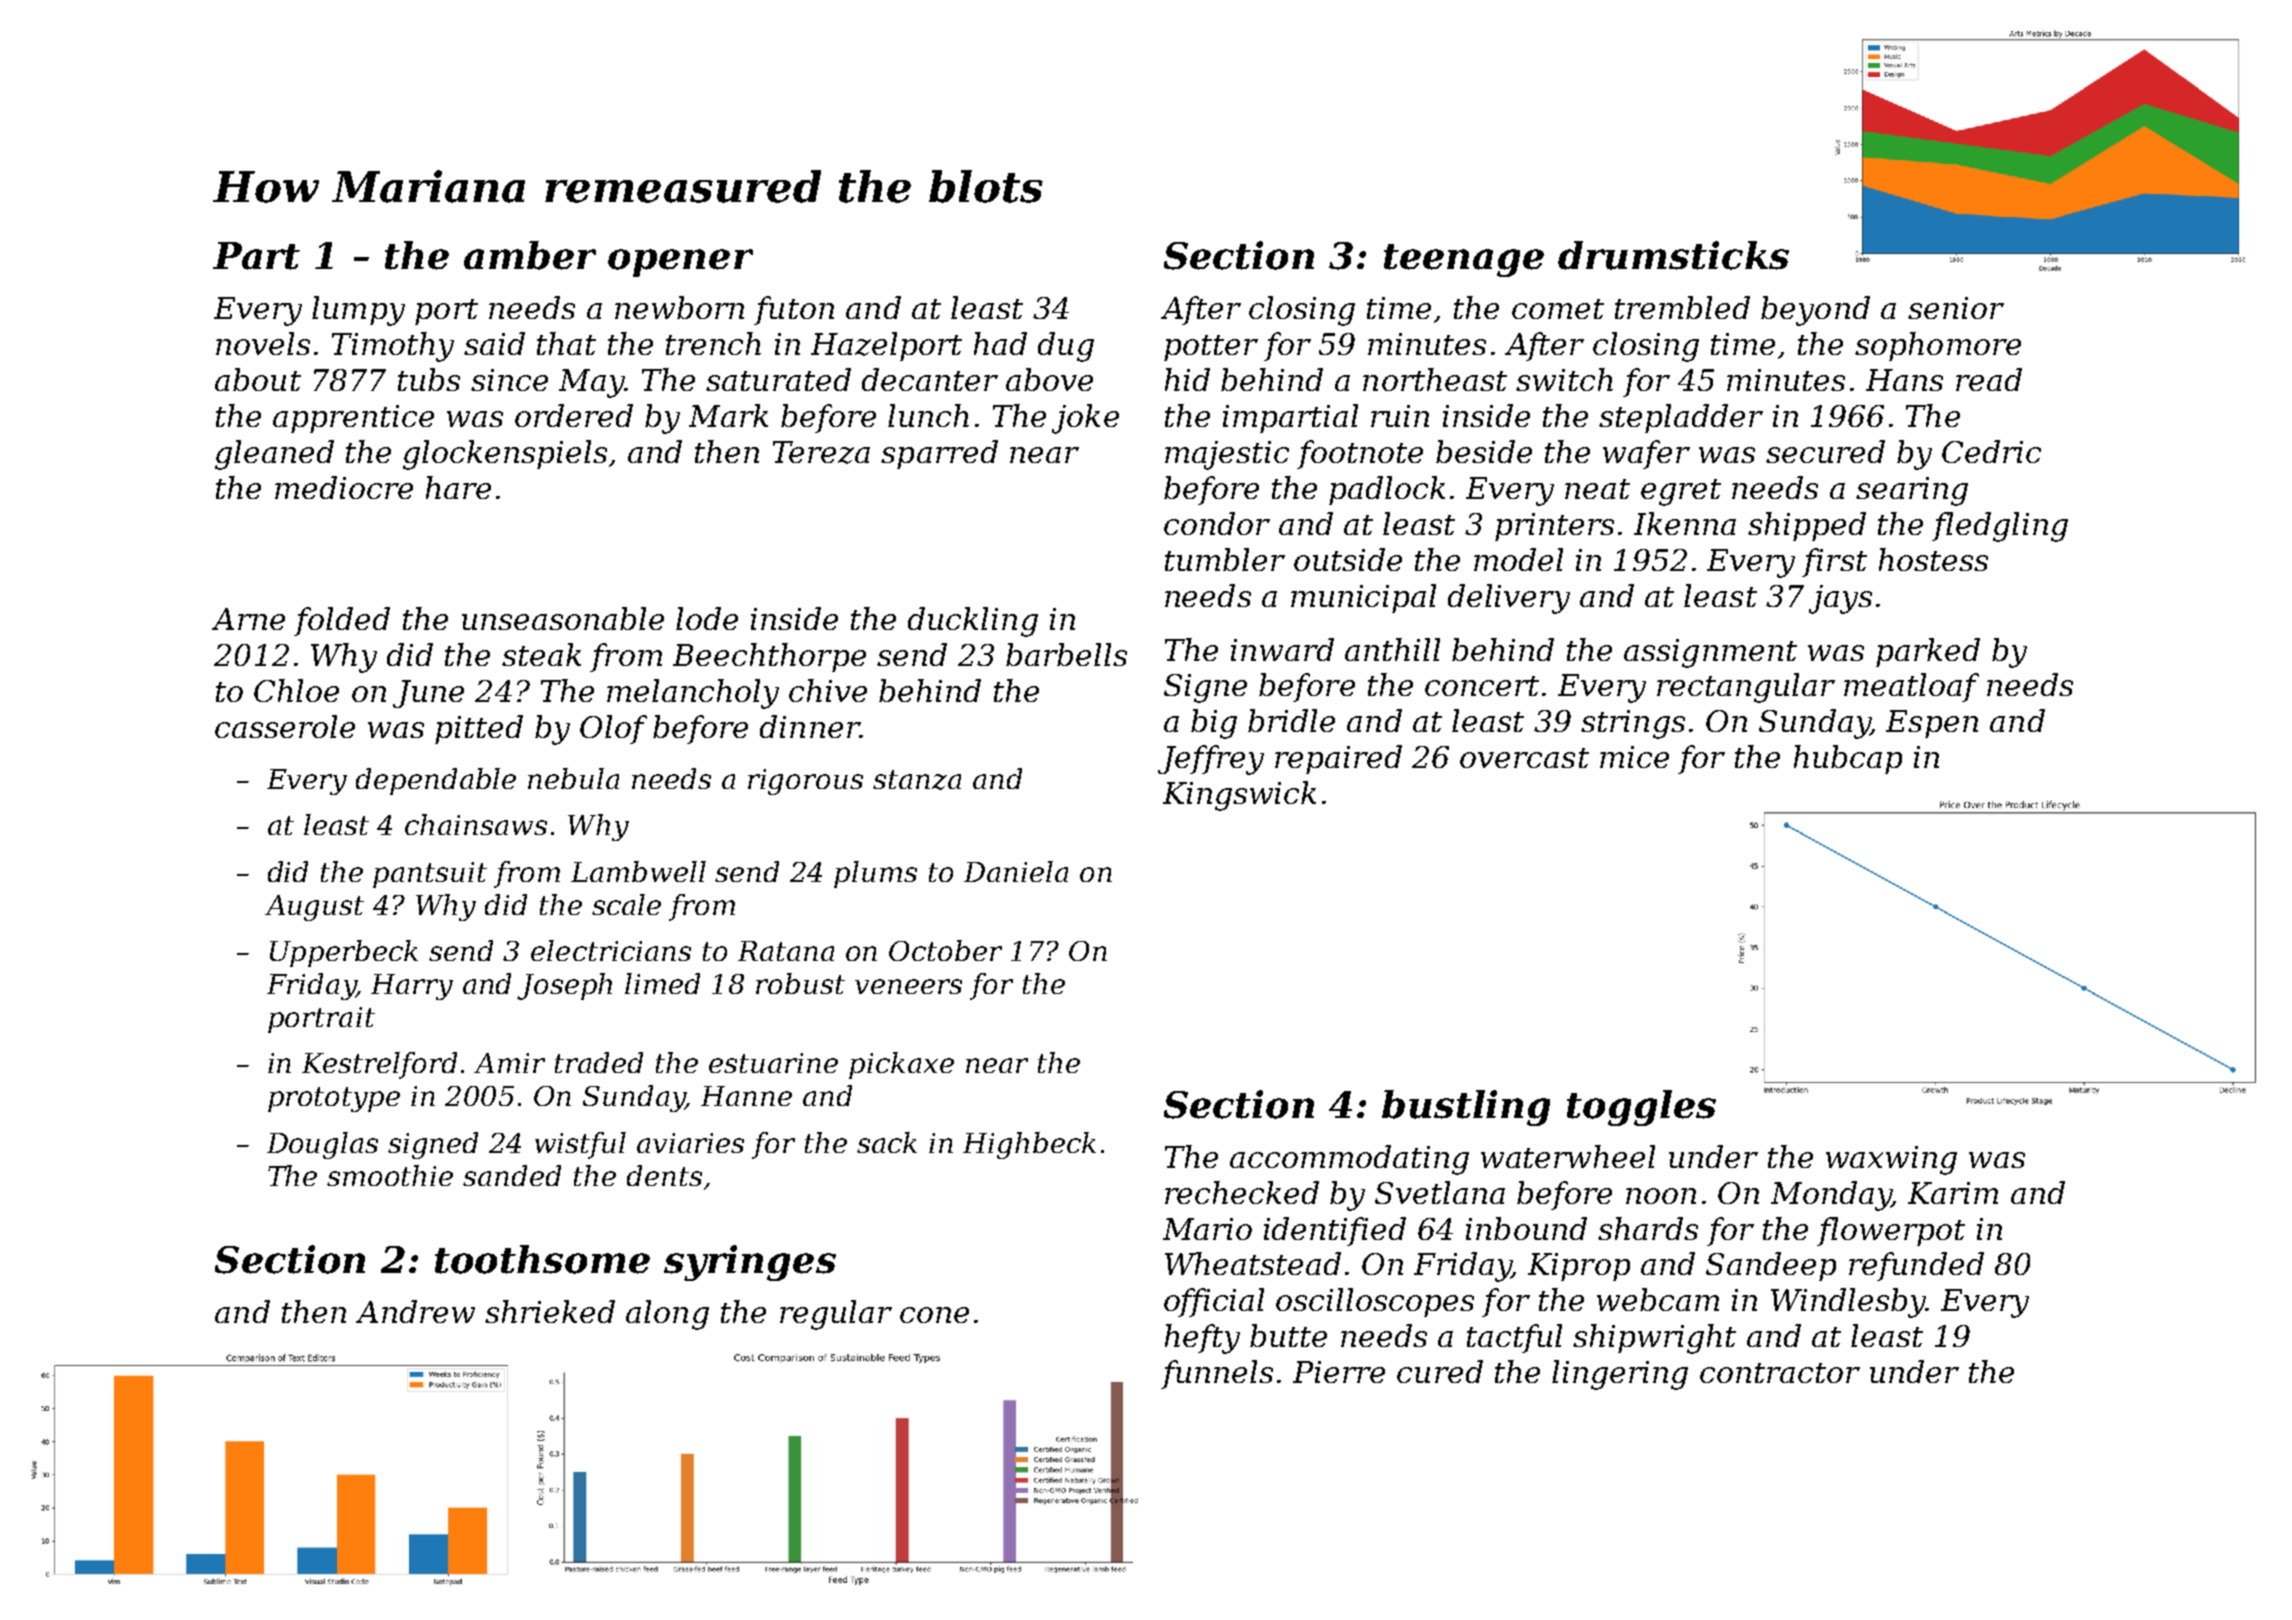 The height and width of the screenshot is (1620, 2292). I want to click on Daniela, so click(1016, 871).
